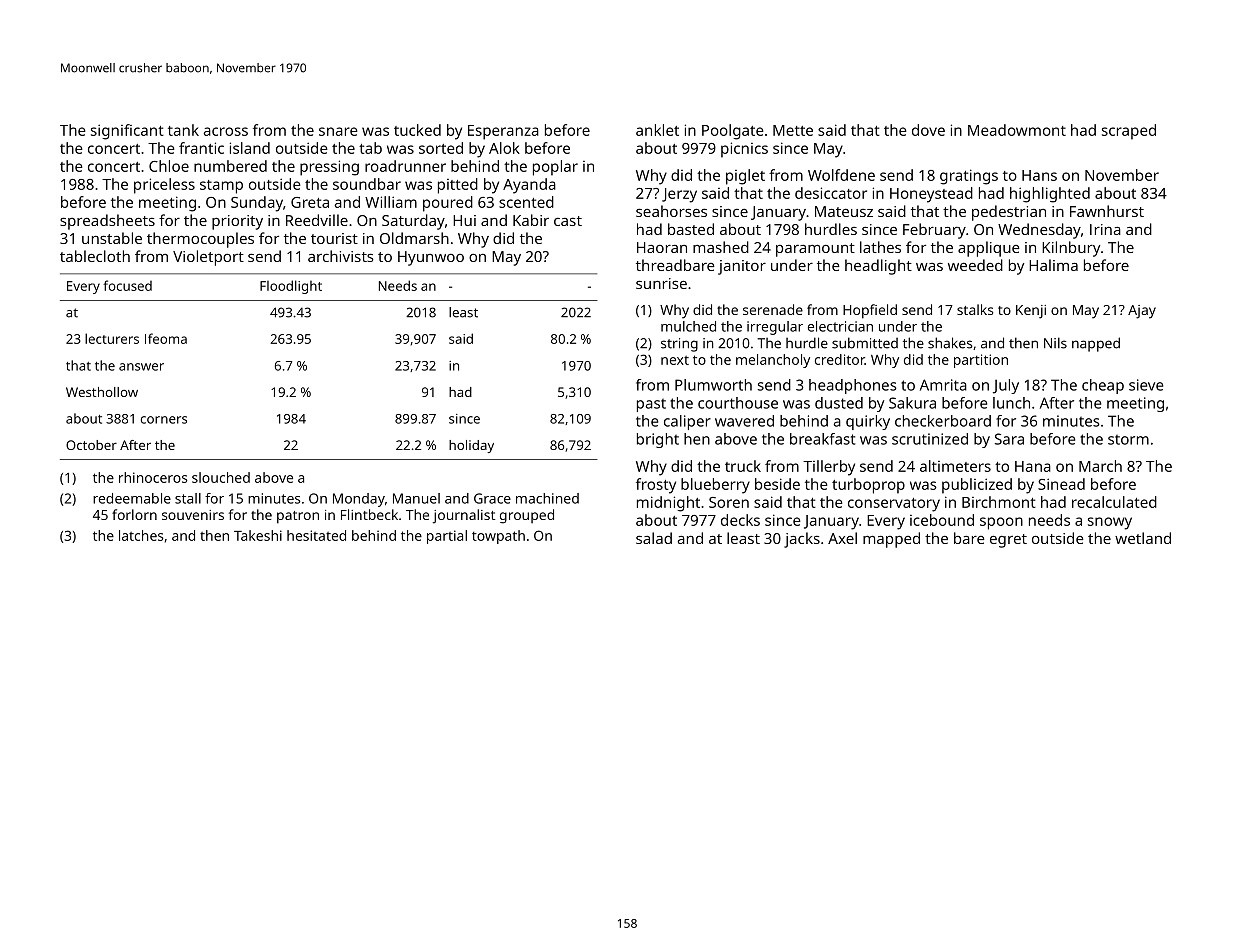 Image resolution: width=1233 pixels, height=952 pixels. What do you see at coordinates (447, 537) in the image?
I see `partial` at bounding box center [447, 537].
